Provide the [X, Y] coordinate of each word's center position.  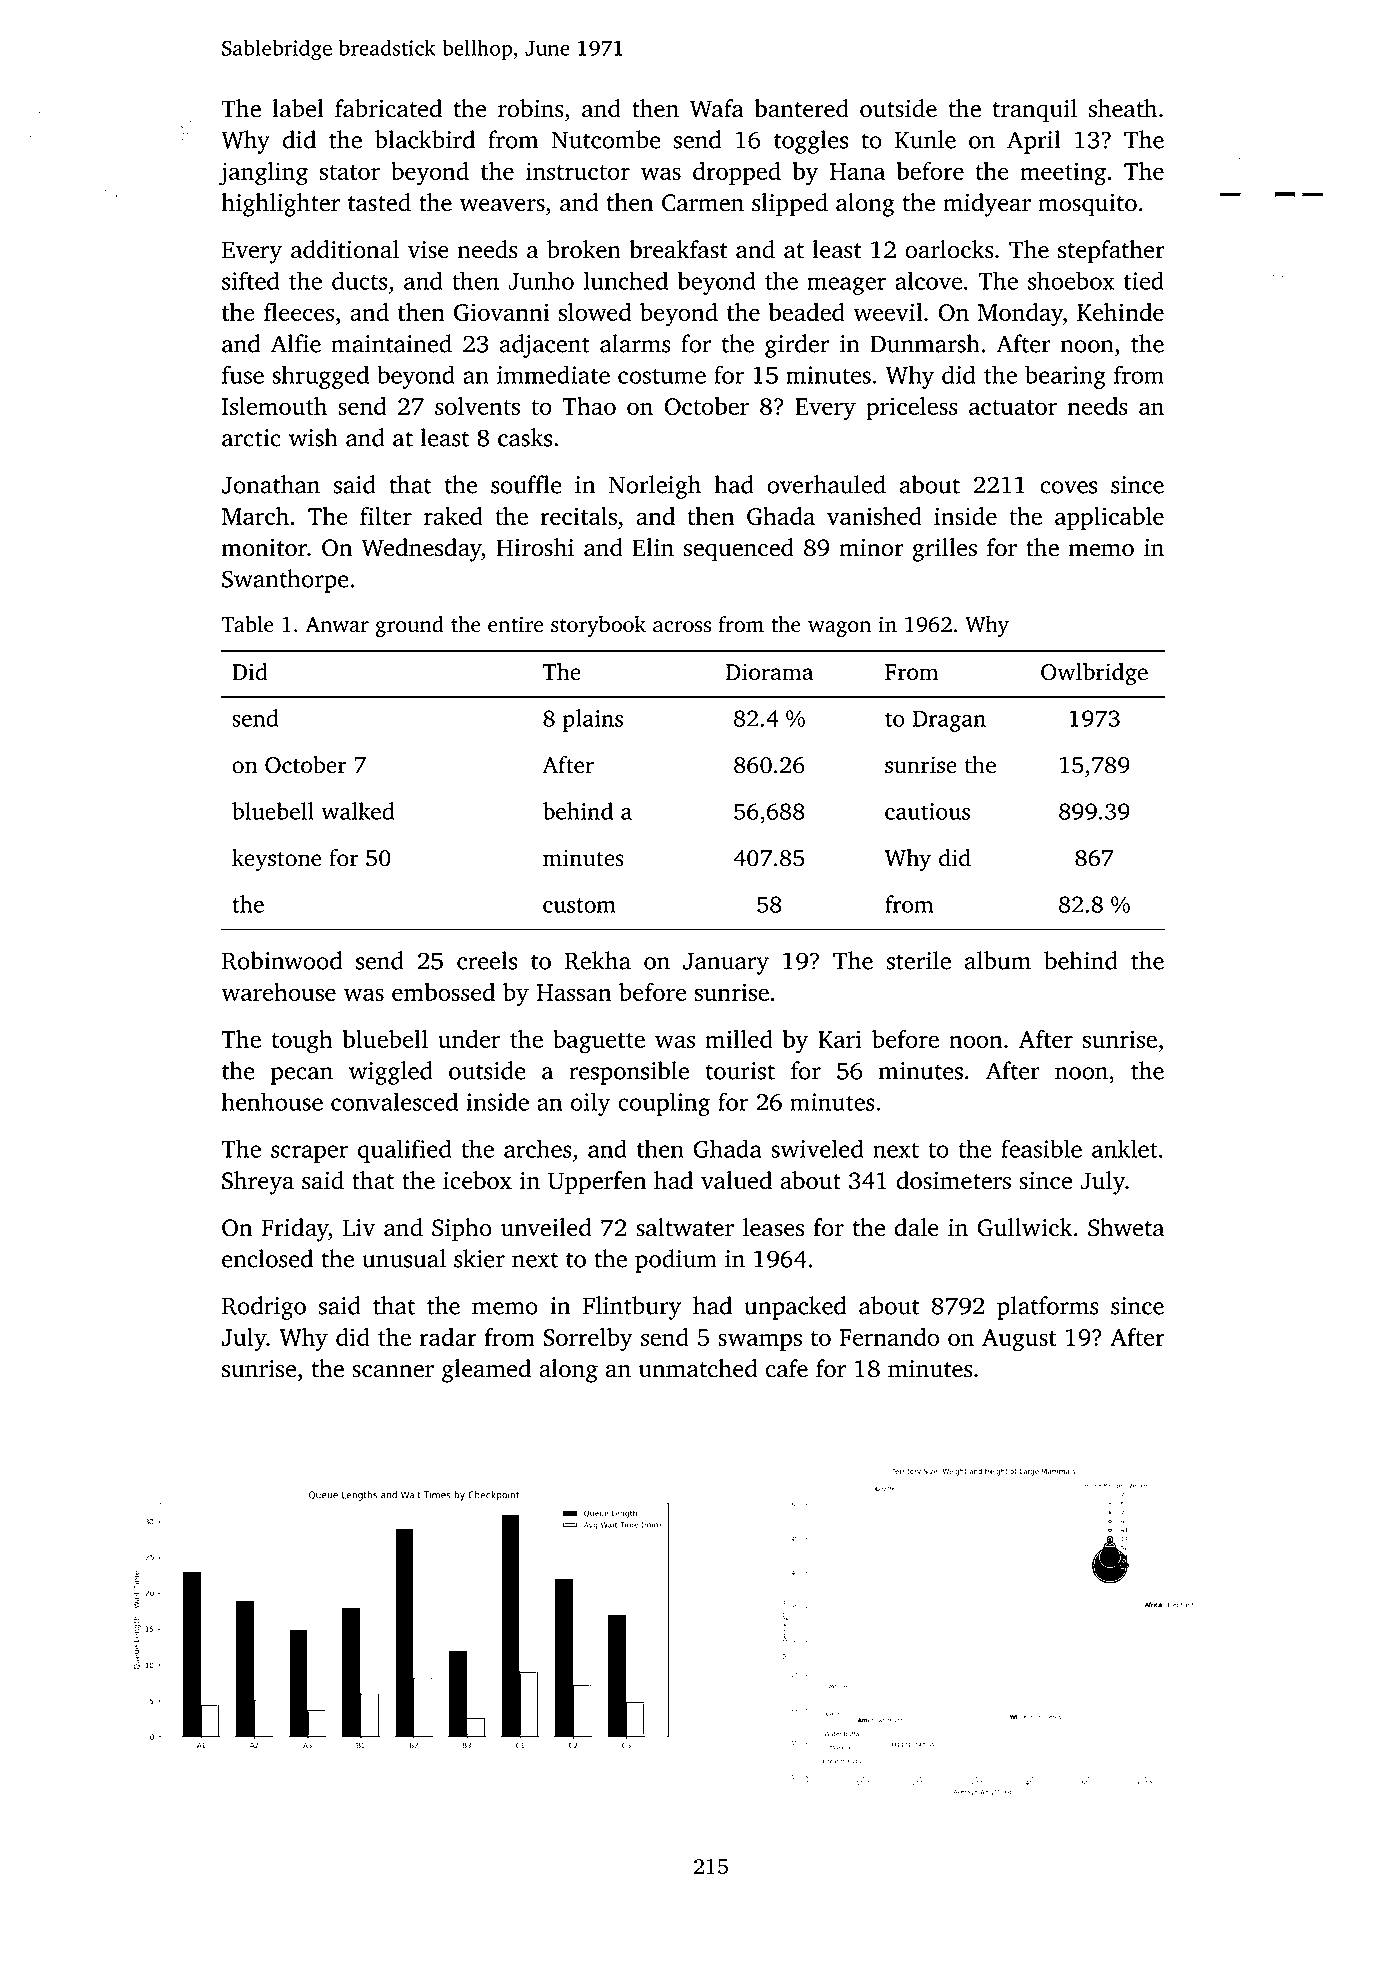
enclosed [267, 1258]
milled [739, 1039]
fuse [243, 374]
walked [357, 811]
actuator [1013, 407]
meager [846, 286]
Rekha [598, 960]
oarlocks [949, 249]
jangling [263, 174]
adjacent [545, 346]
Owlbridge [1094, 674]
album [998, 960]
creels [487, 960]
